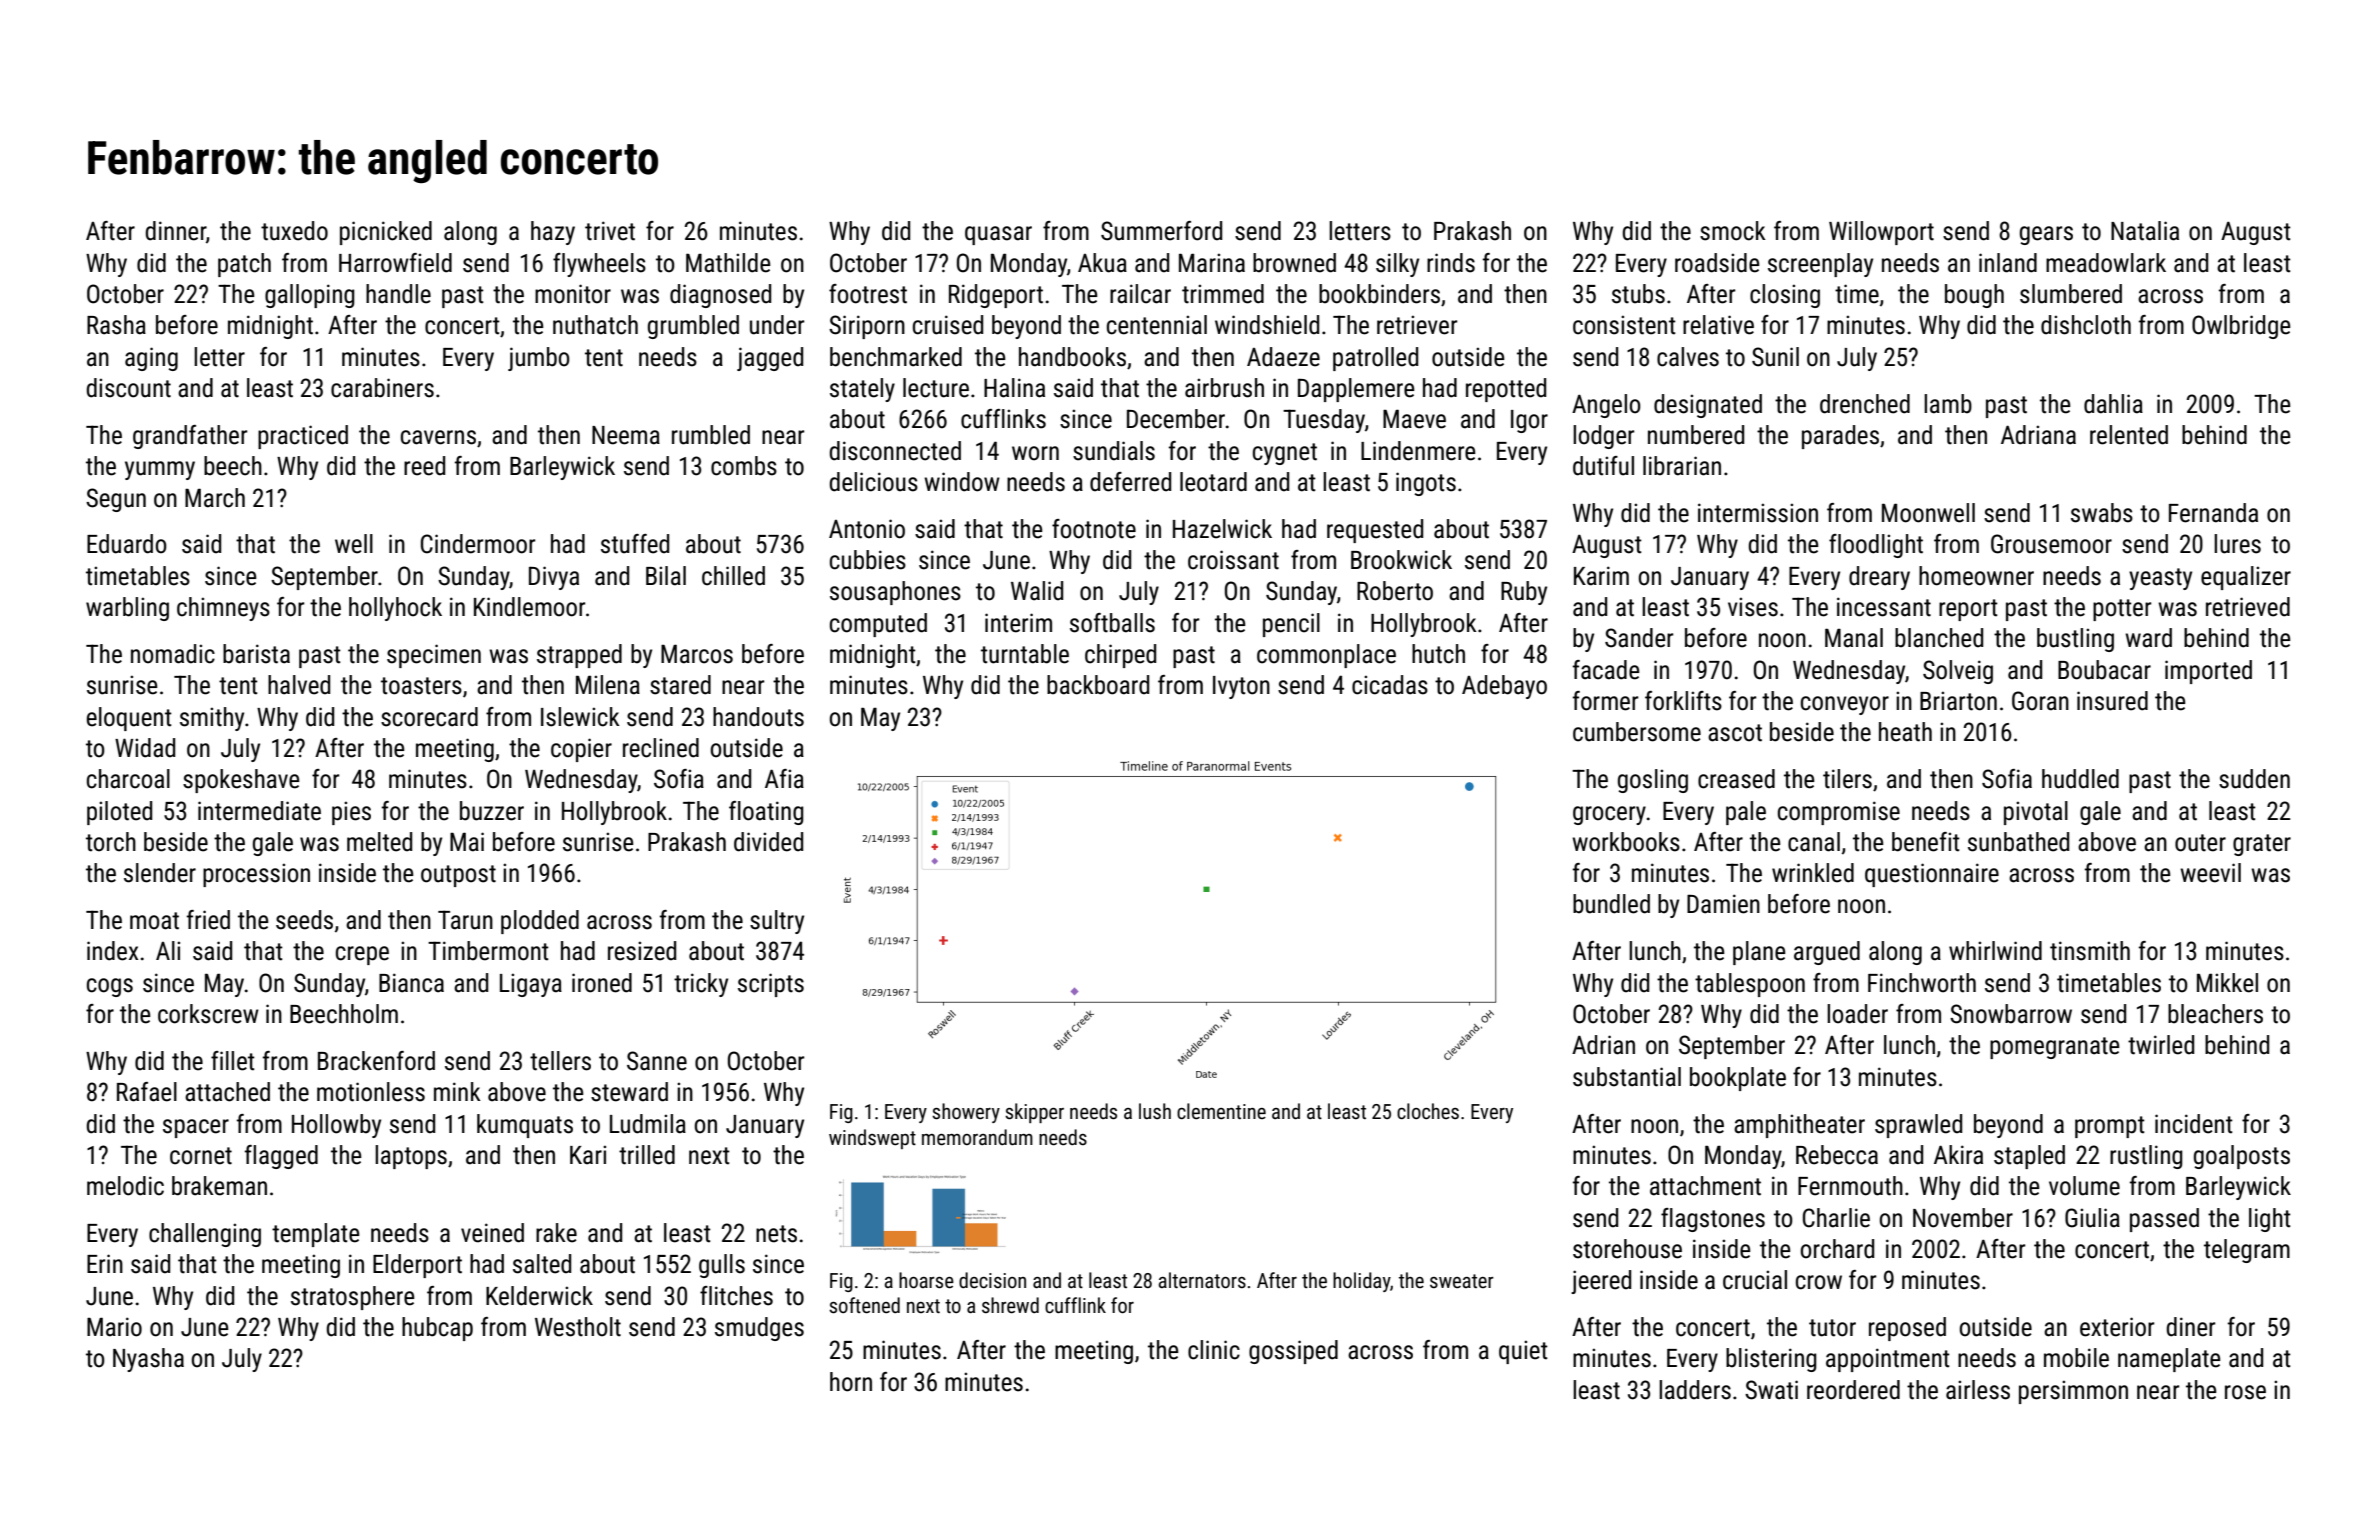 This screenshot has height=1538, width=2377. Describe the element at coordinates (1813, 873) in the screenshot. I see `wrinkled` at that location.
